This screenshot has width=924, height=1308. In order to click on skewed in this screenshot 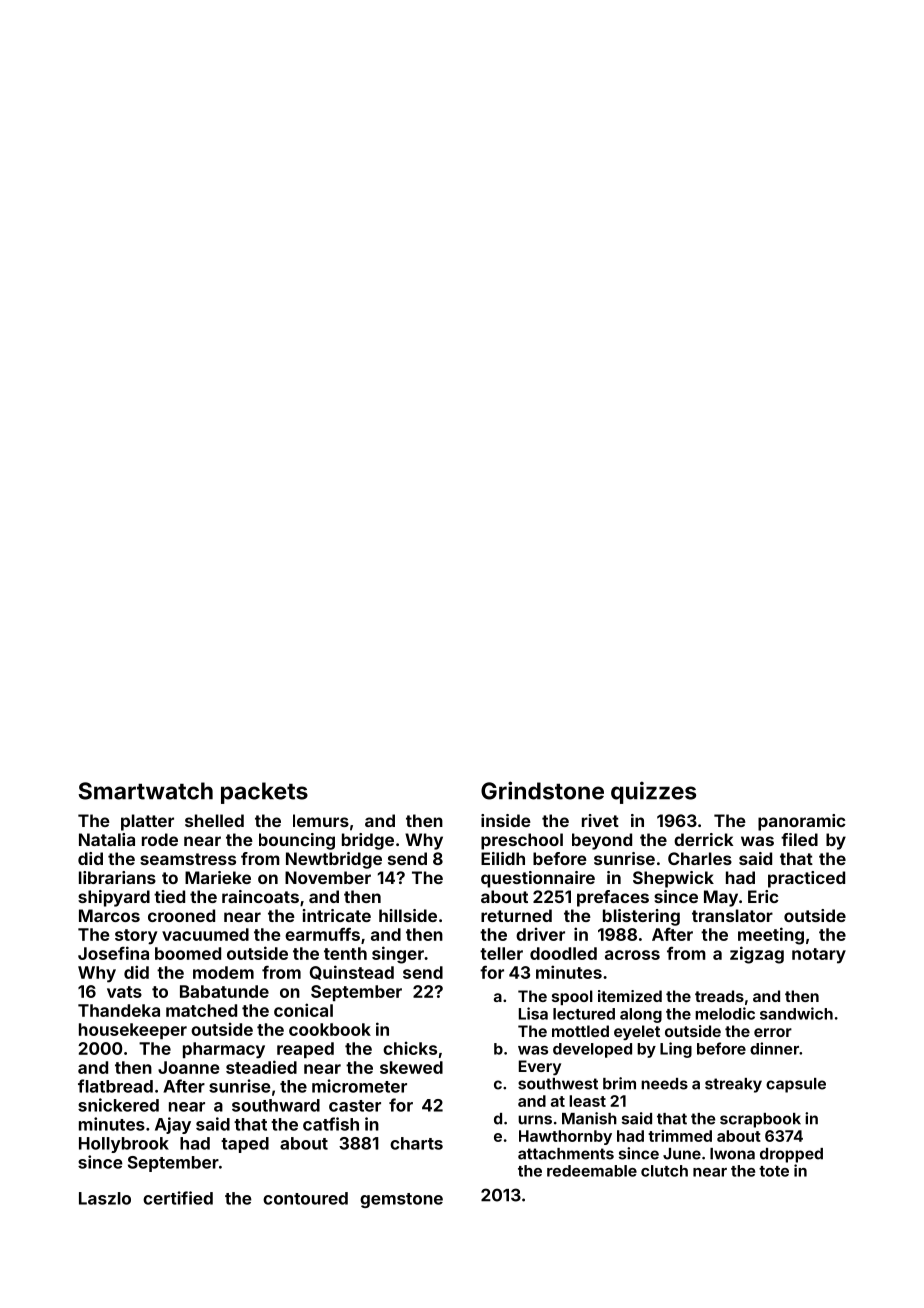, I will do `click(411, 1067)`.
